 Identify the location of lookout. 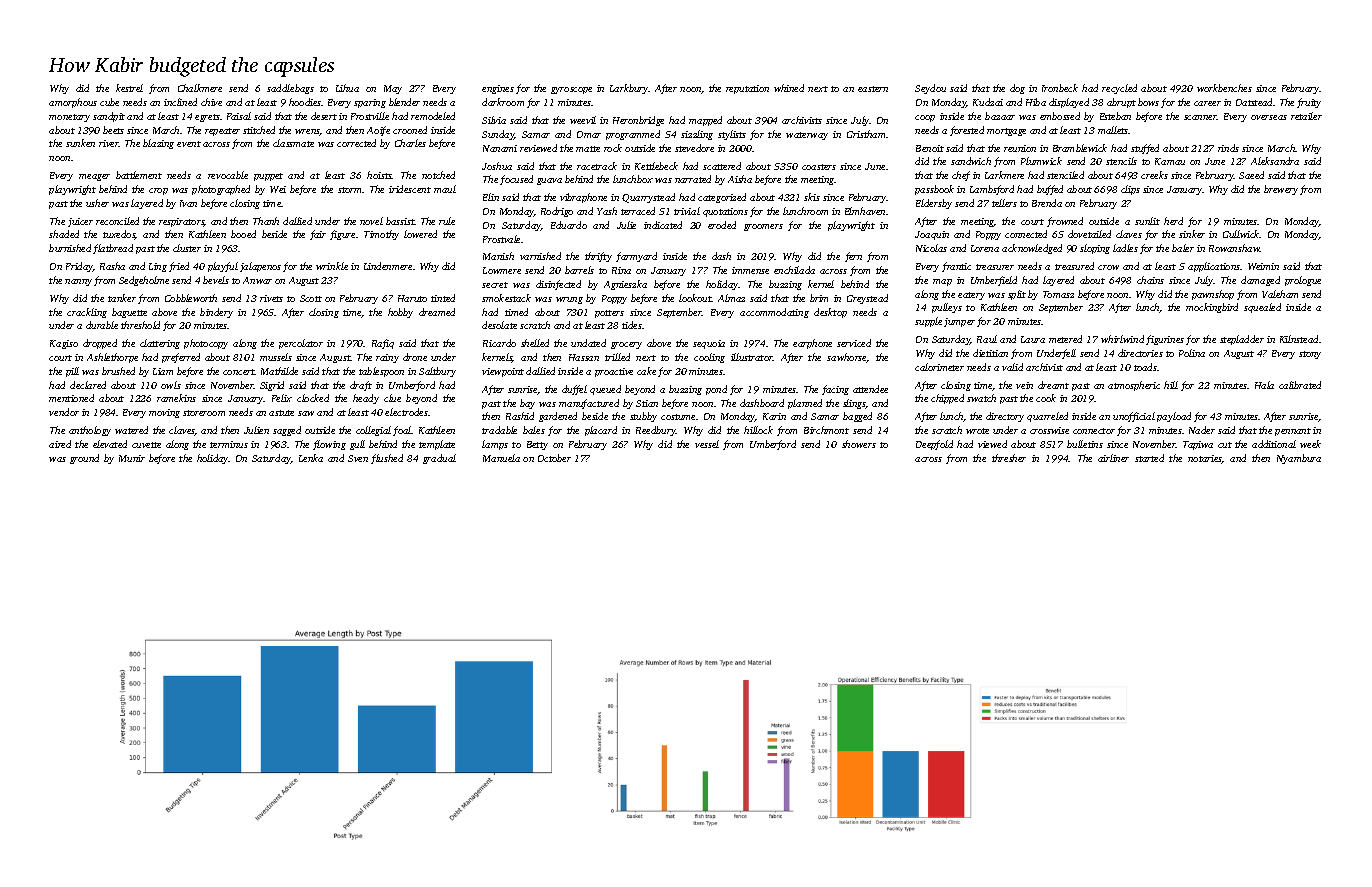
(695, 298).
